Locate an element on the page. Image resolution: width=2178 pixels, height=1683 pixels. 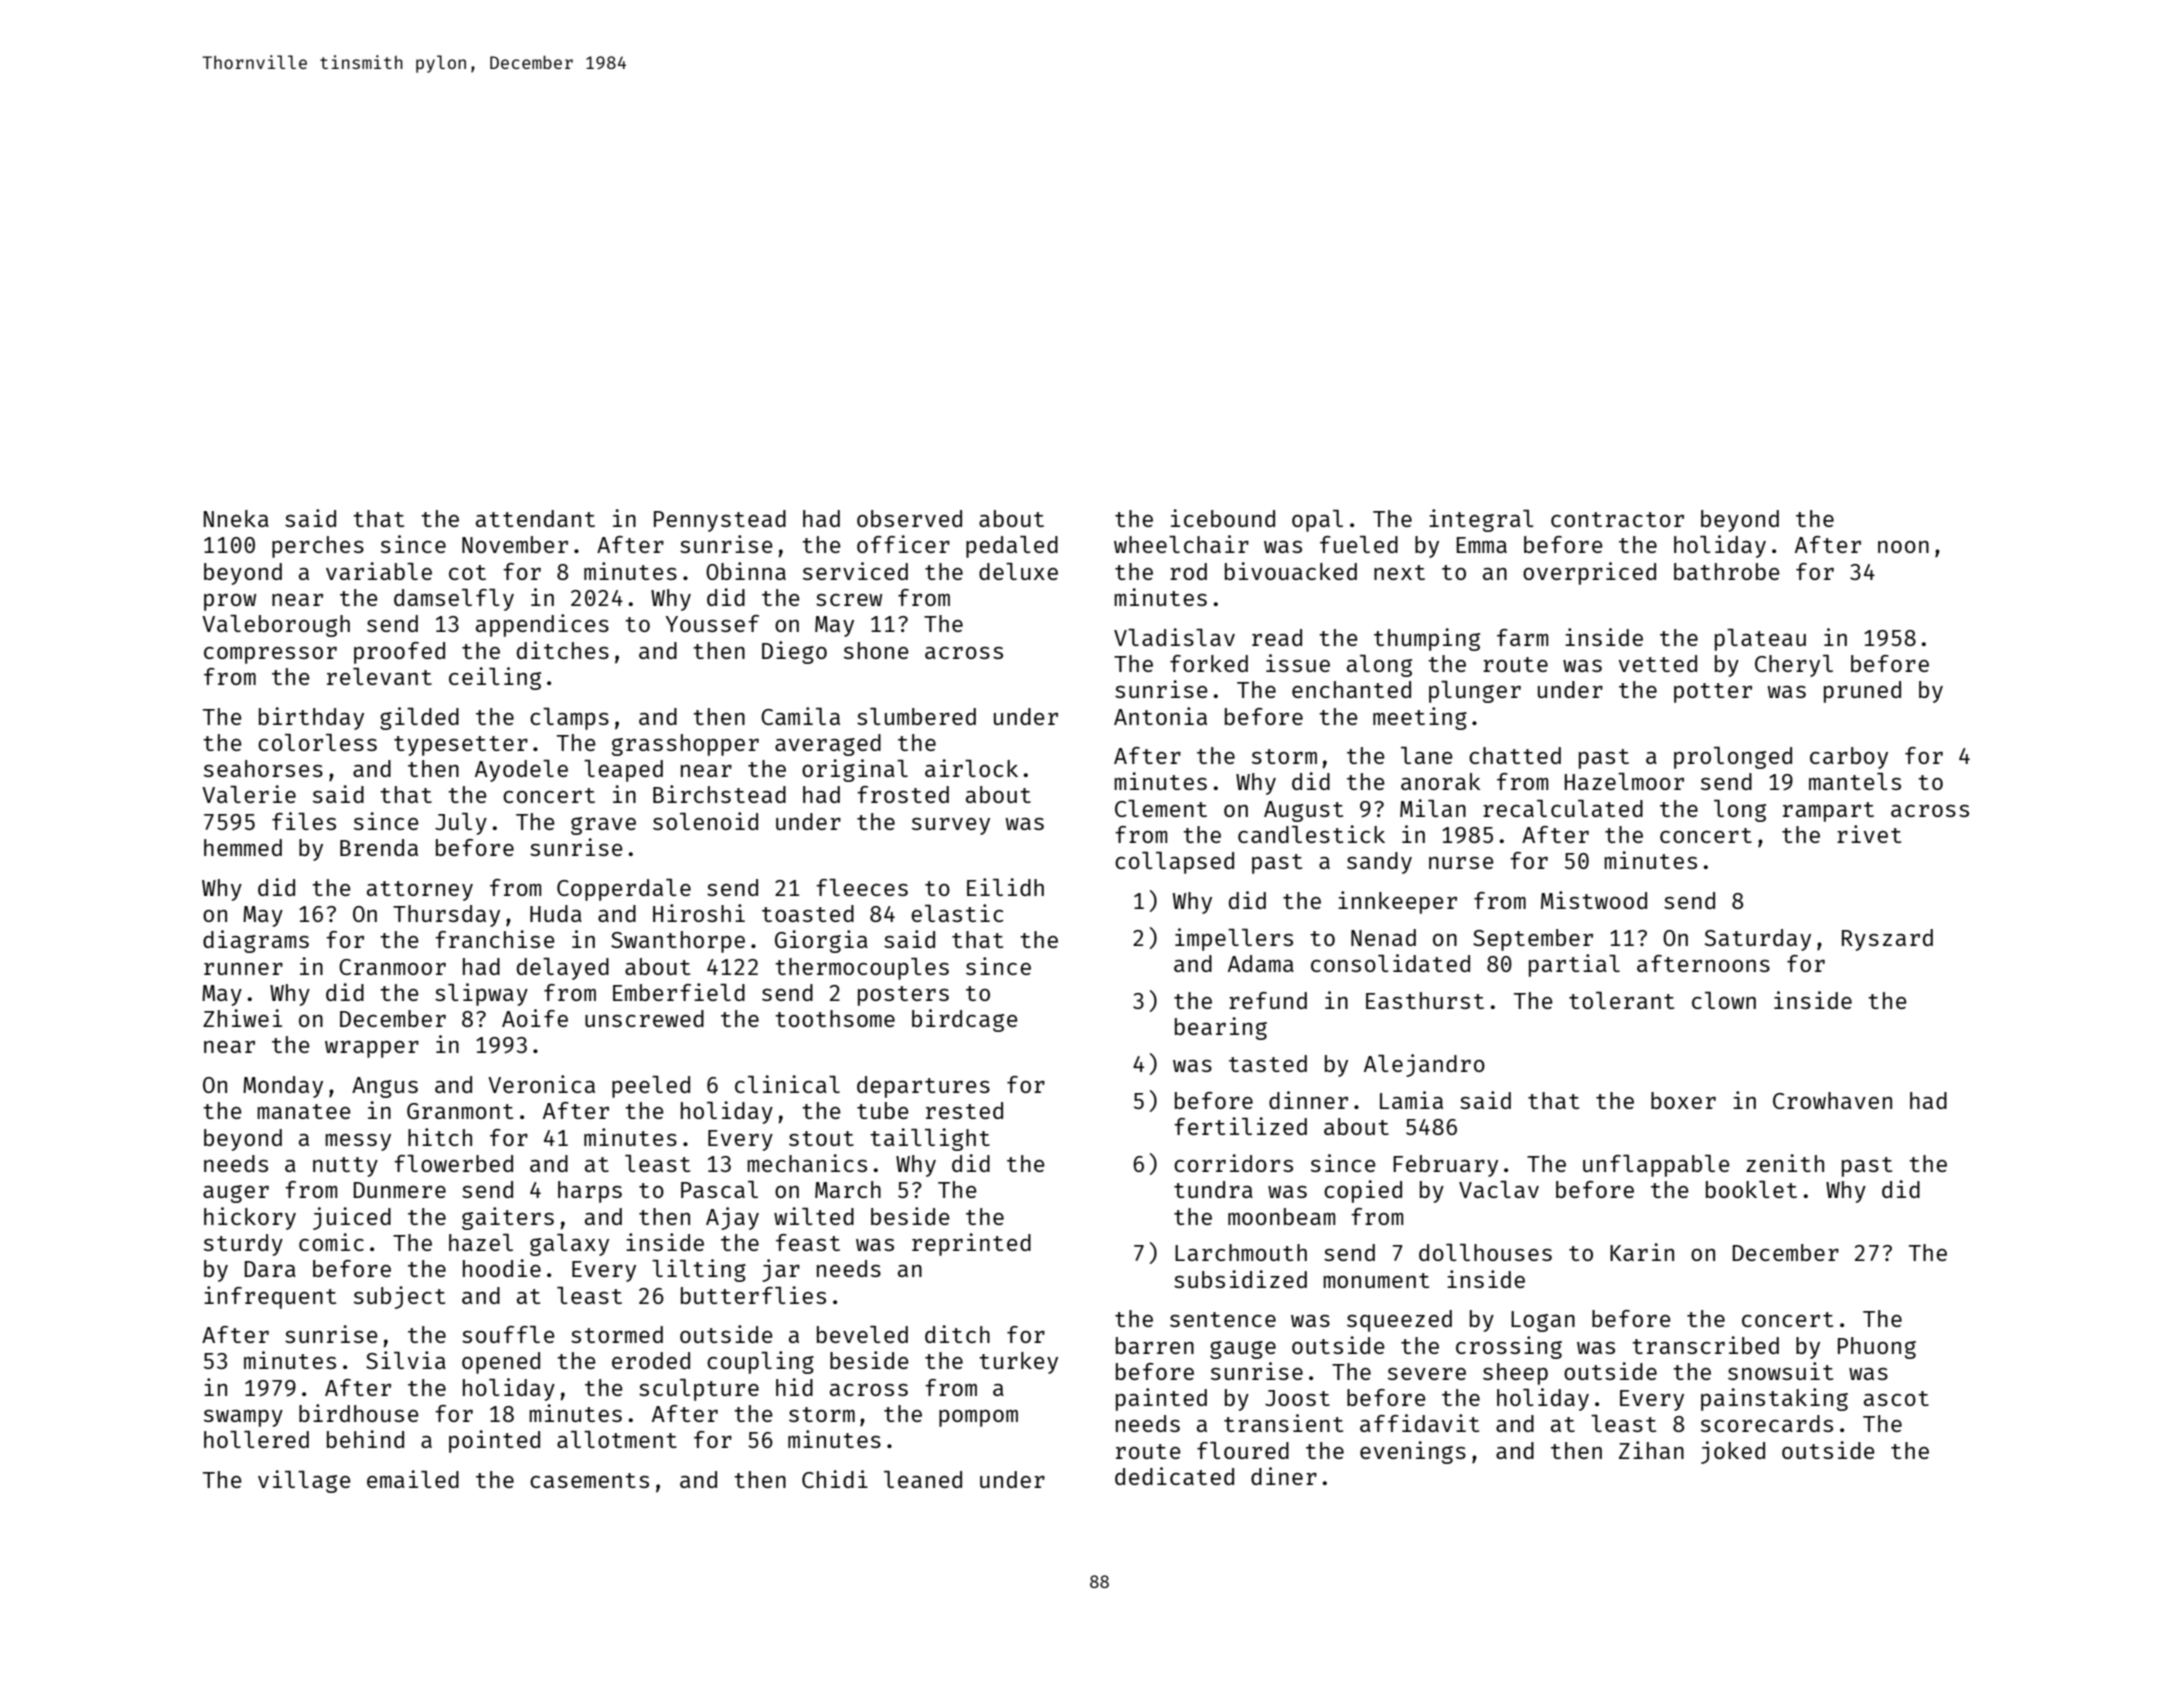
shone is located at coordinates (876, 650).
